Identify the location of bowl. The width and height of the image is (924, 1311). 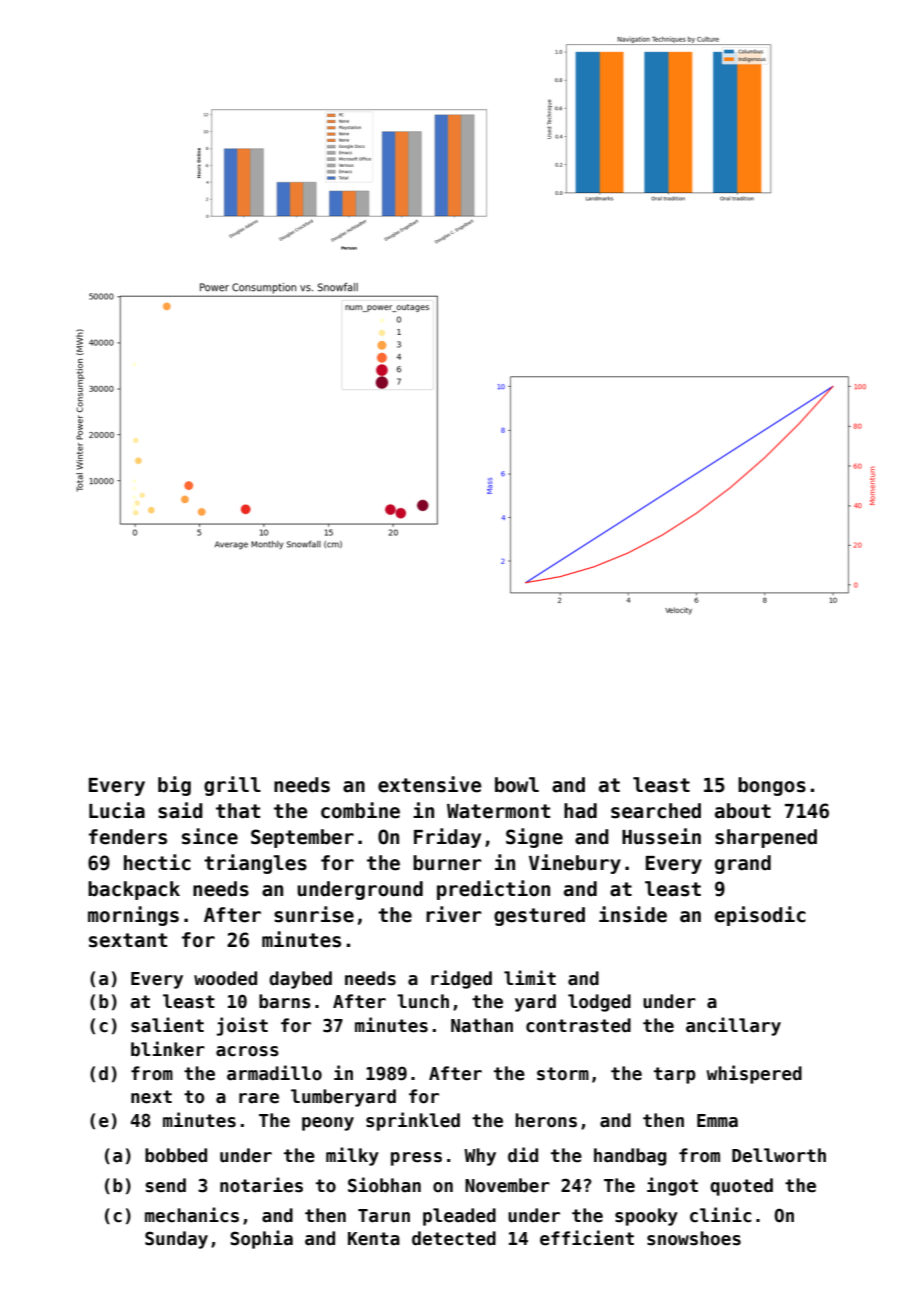
(517, 785).
